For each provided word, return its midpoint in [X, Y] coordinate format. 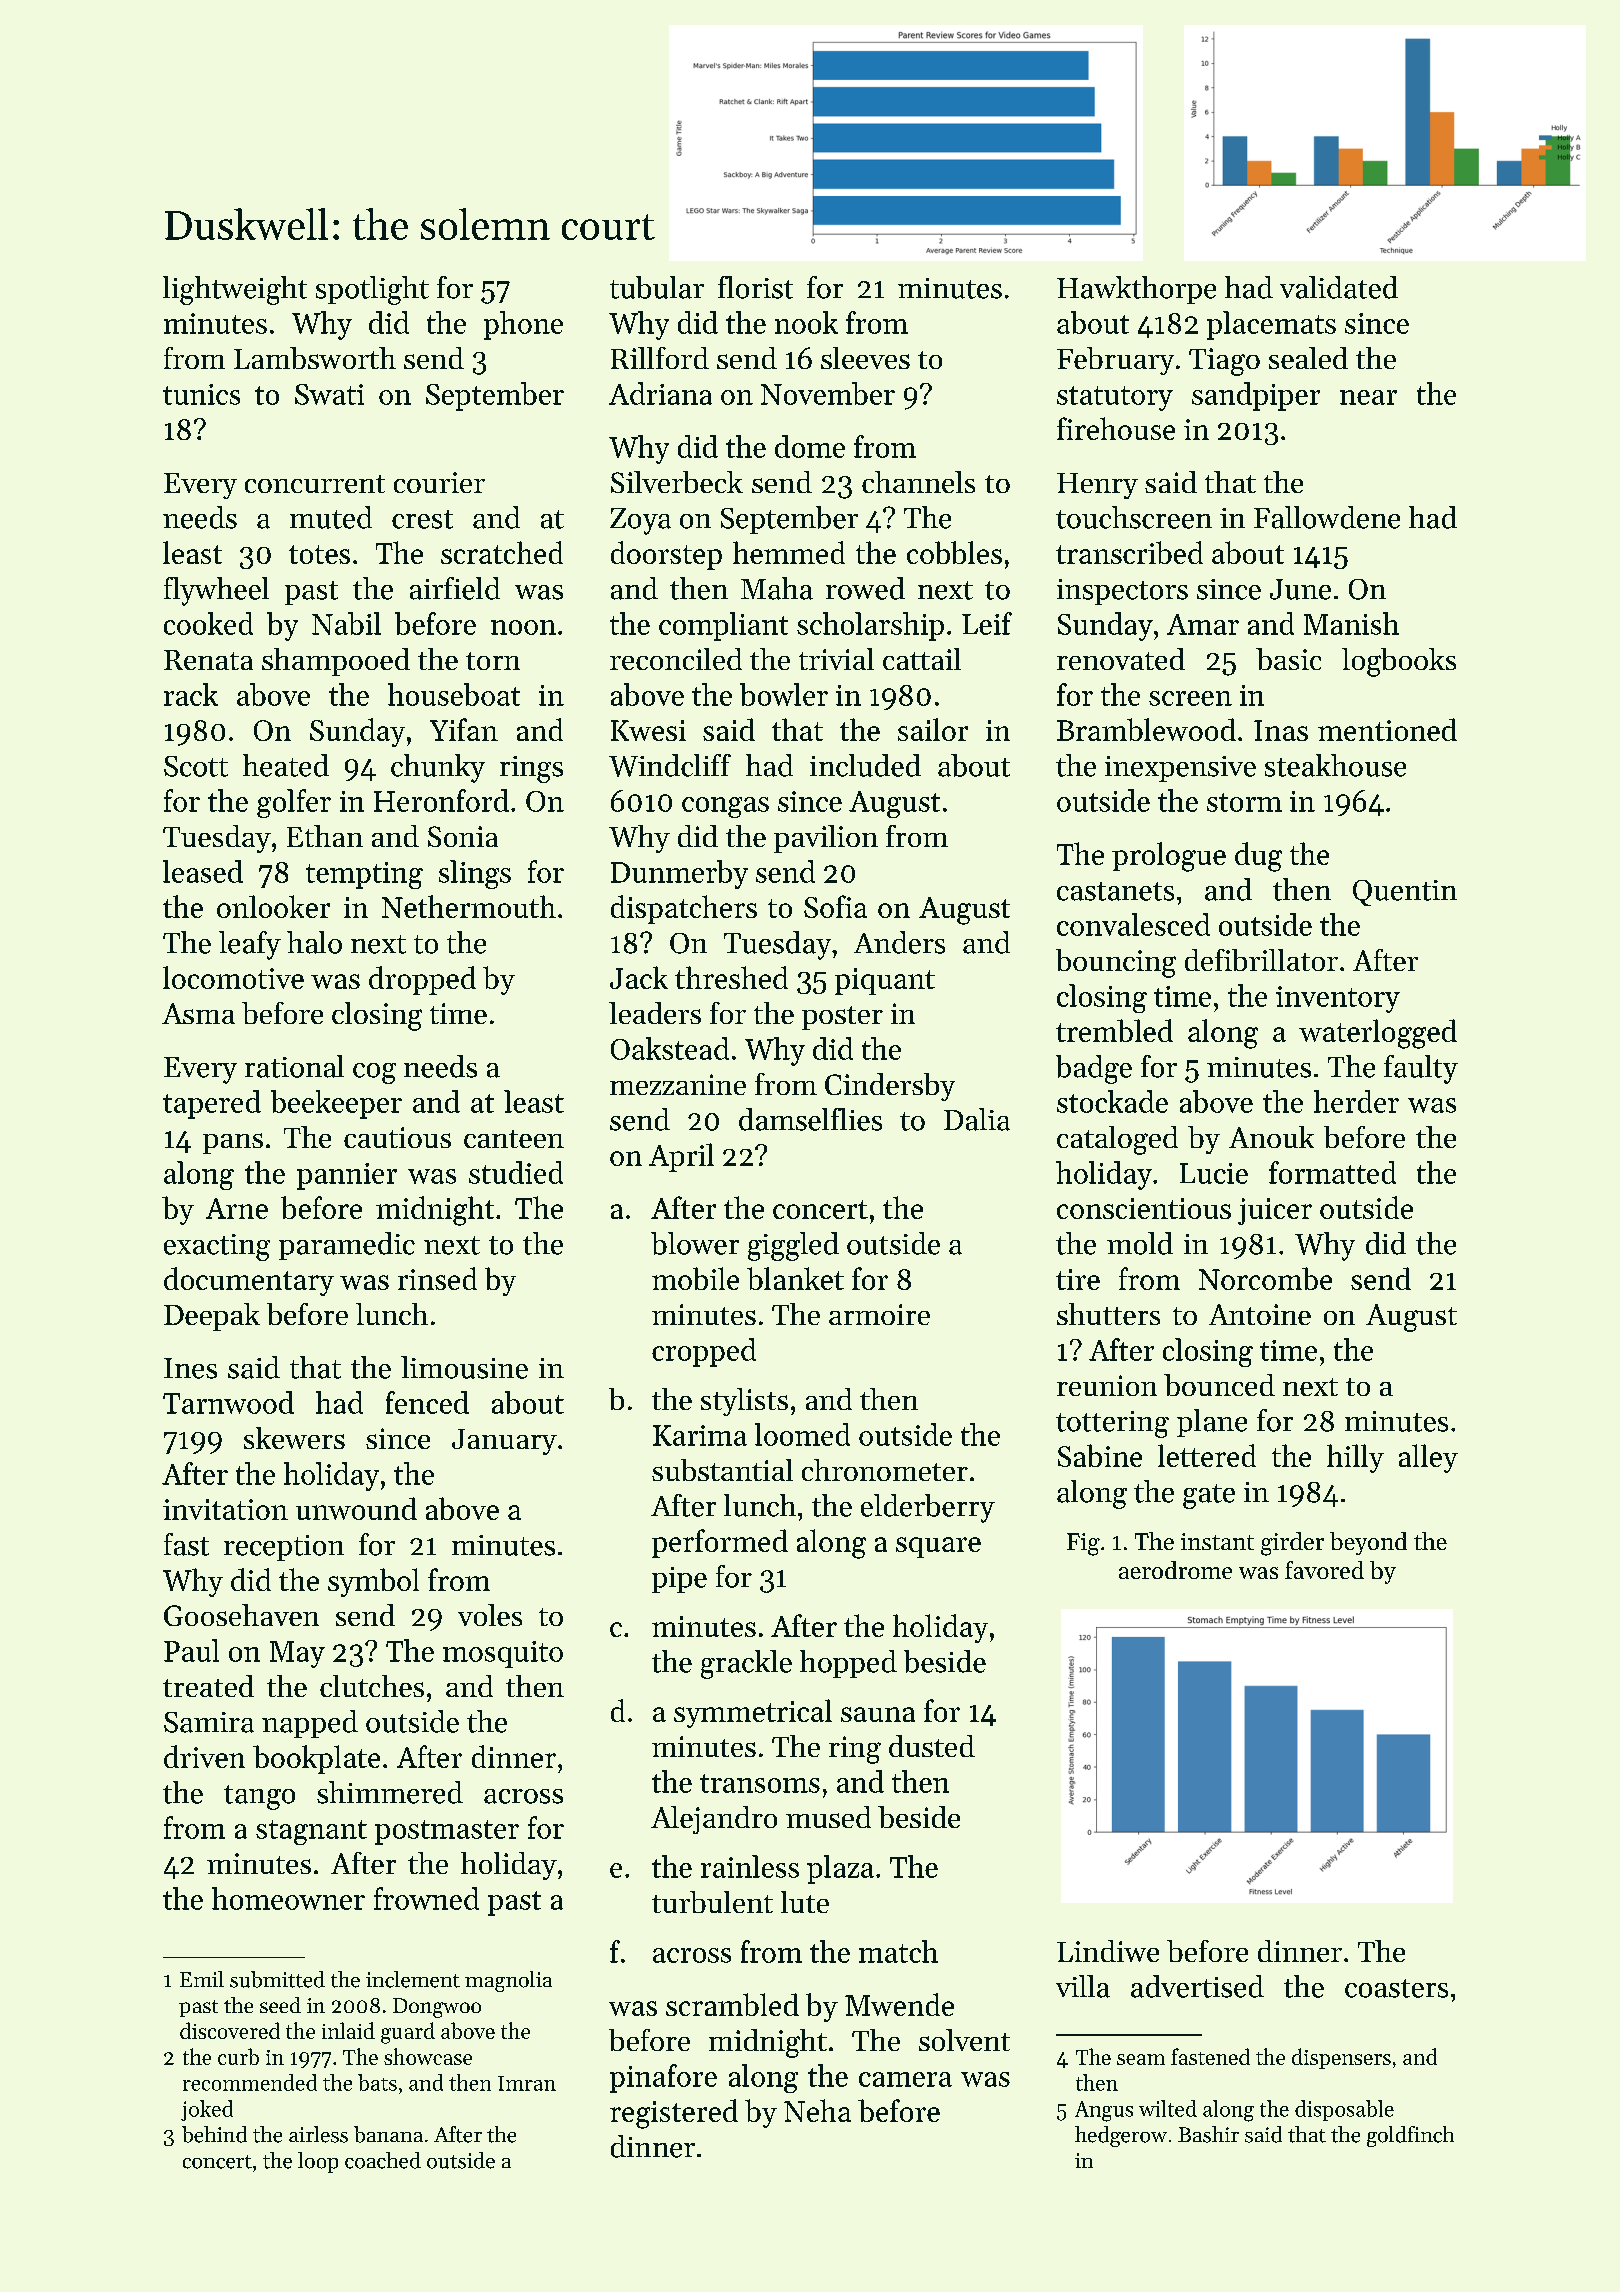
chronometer [885, 1470]
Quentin [1405, 893]
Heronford [441, 800]
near [1368, 397]
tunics [201, 394]
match [898, 1951]
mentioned [1387, 729]
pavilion [826, 839]
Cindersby [890, 1087]
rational [294, 1066]
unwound [356, 1508]
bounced [1219, 1385]
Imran [527, 2083]
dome [810, 446]
